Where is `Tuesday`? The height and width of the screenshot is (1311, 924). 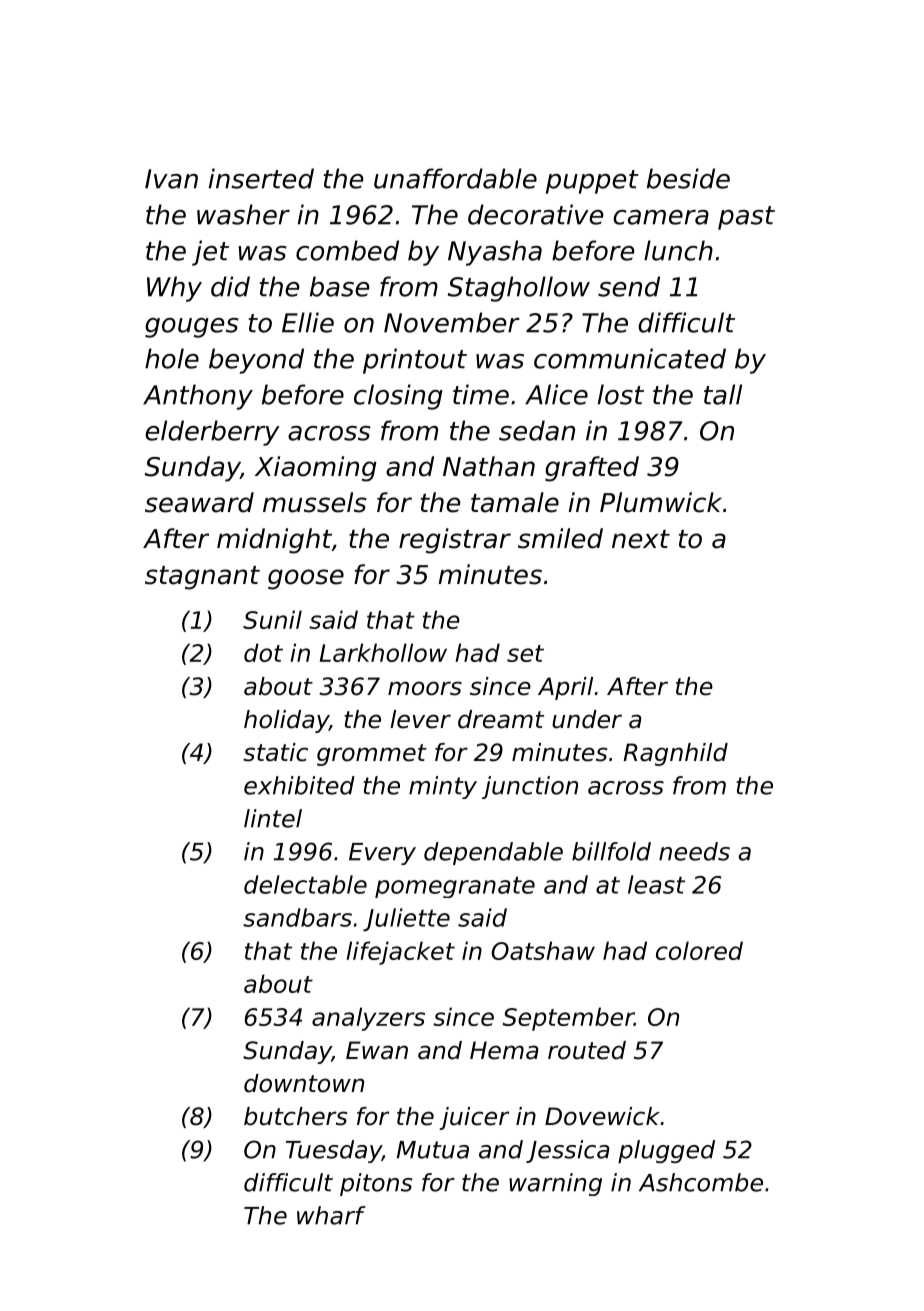 Tuesday is located at coordinates (334, 1151).
